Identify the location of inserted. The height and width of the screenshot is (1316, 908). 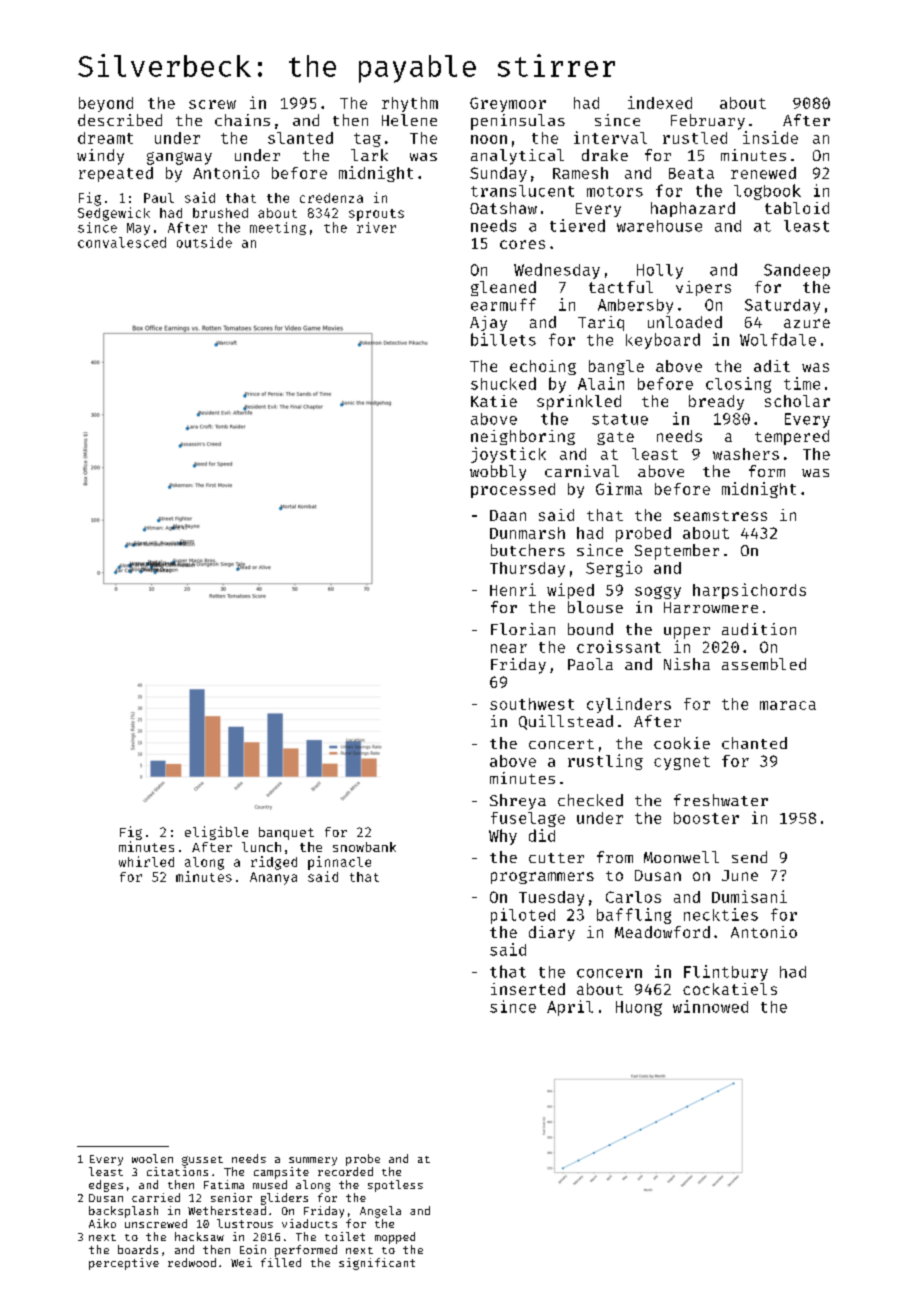
(528, 989).
